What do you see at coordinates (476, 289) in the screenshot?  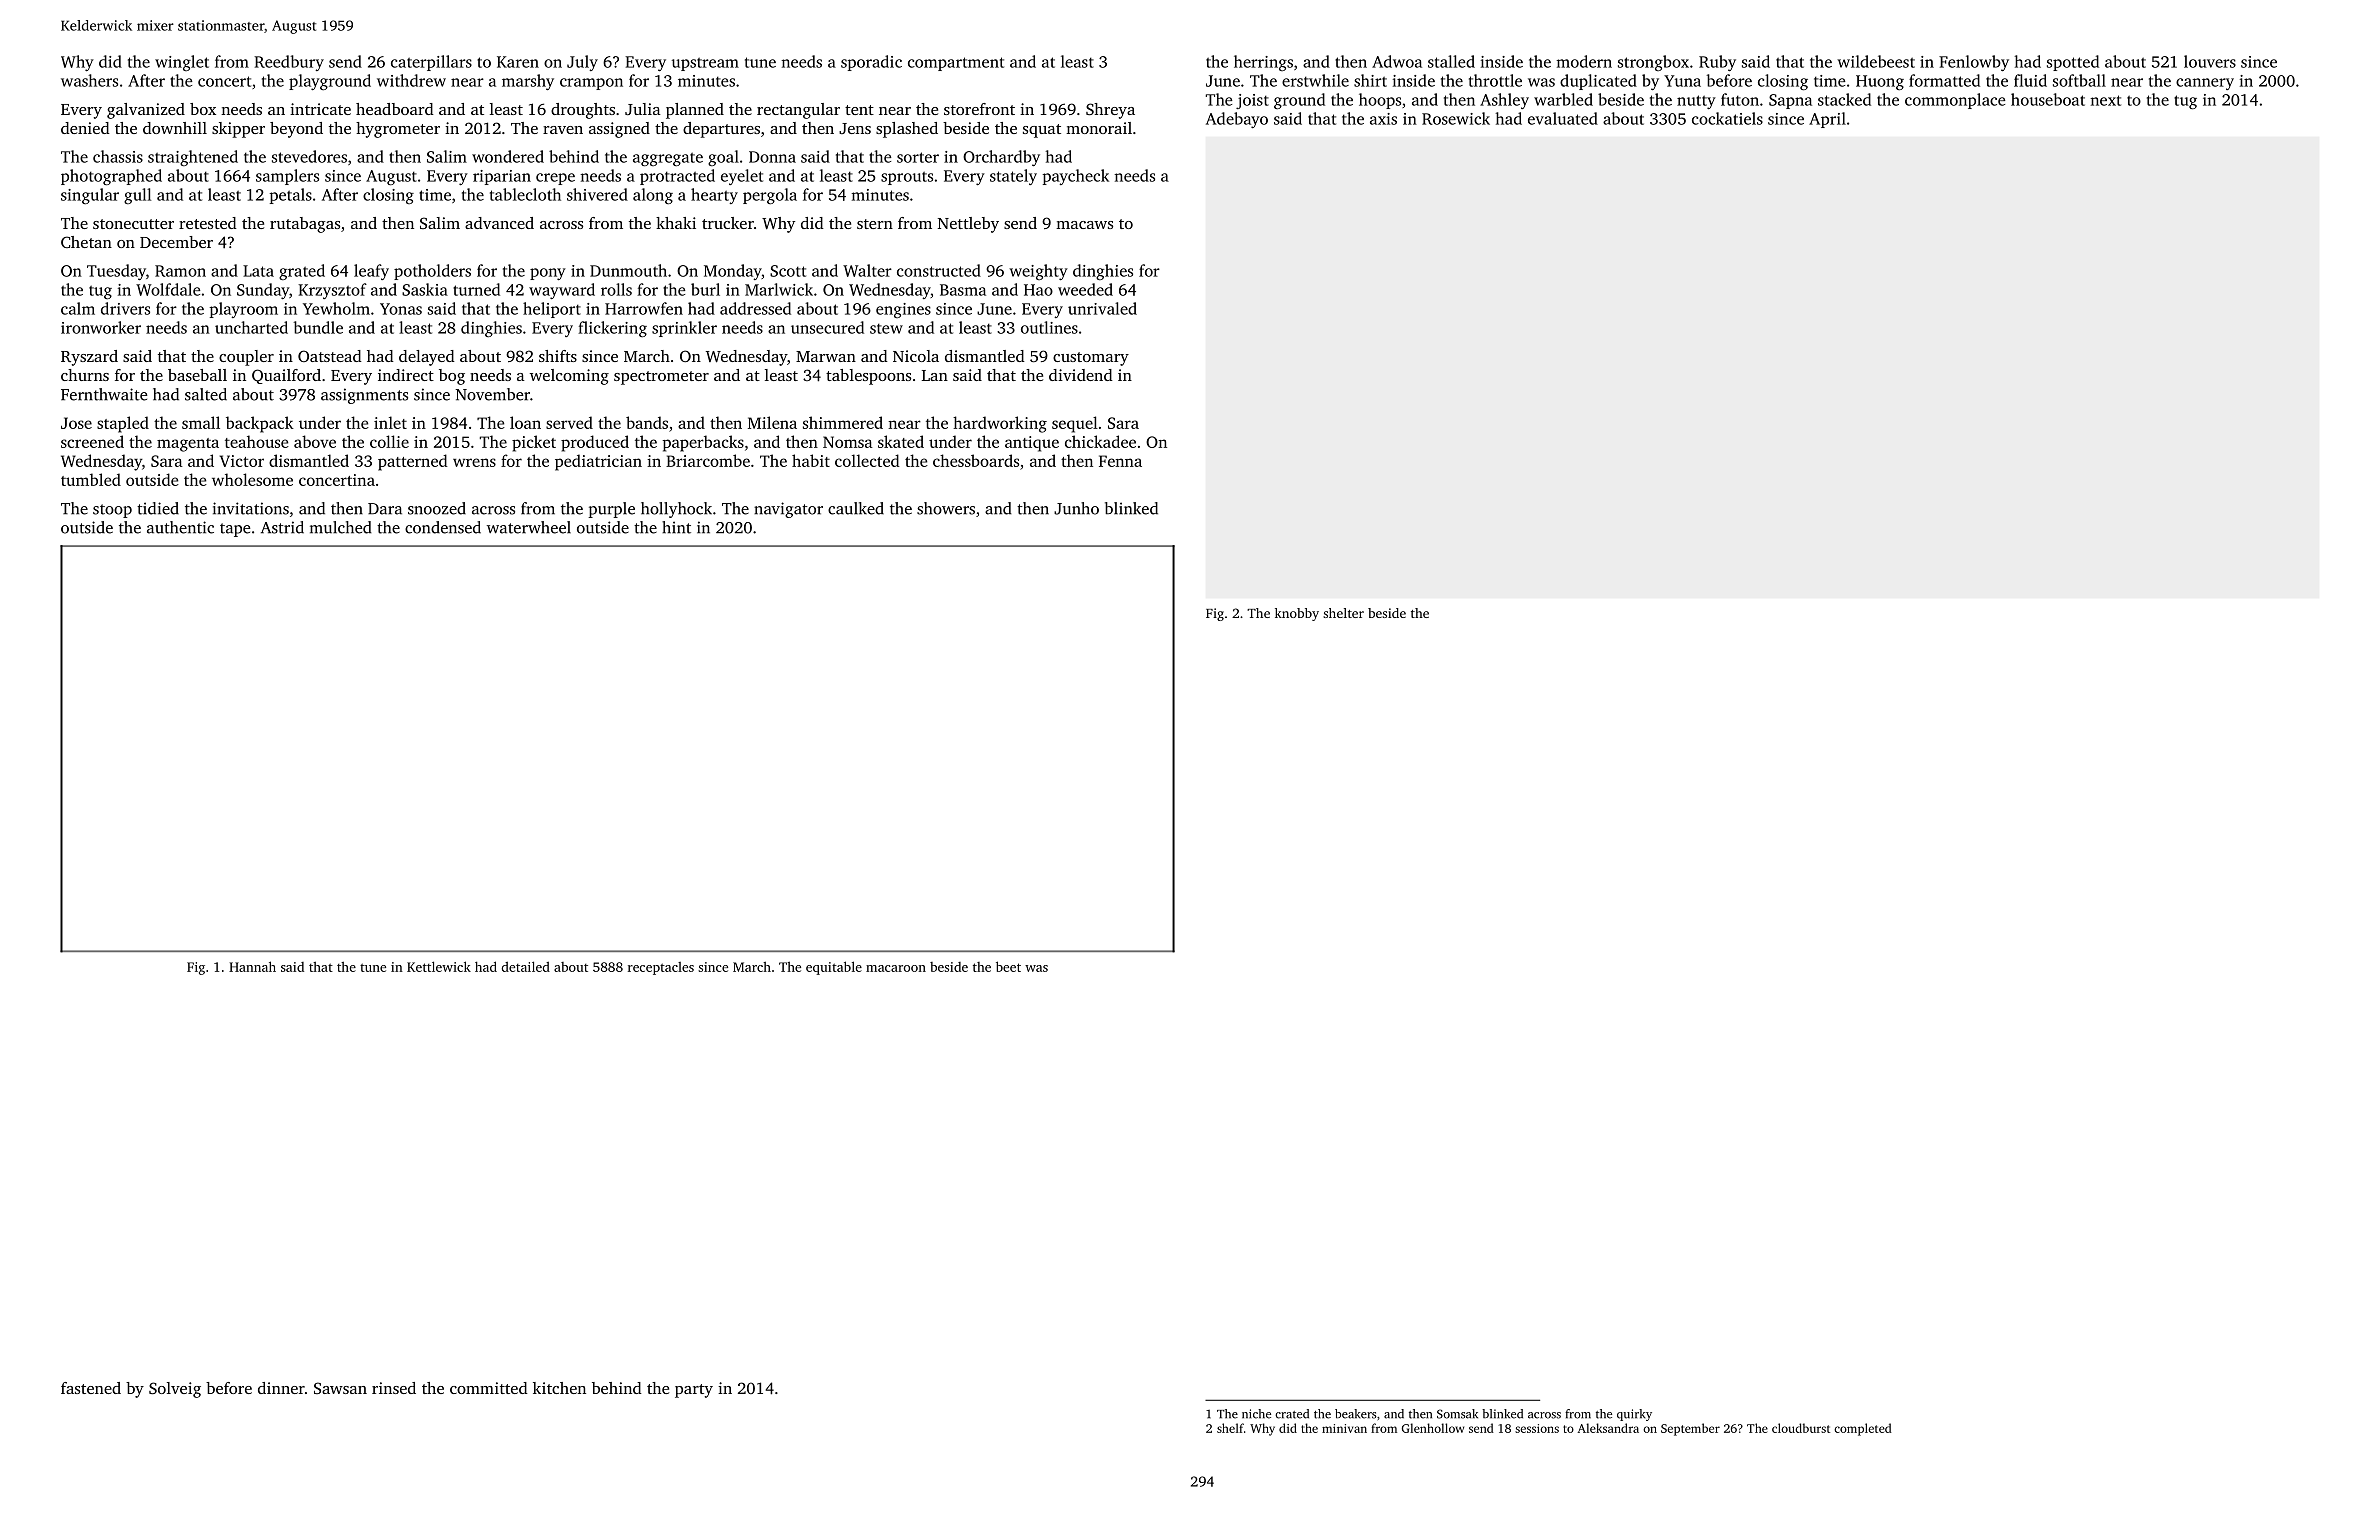 I see `turned` at bounding box center [476, 289].
